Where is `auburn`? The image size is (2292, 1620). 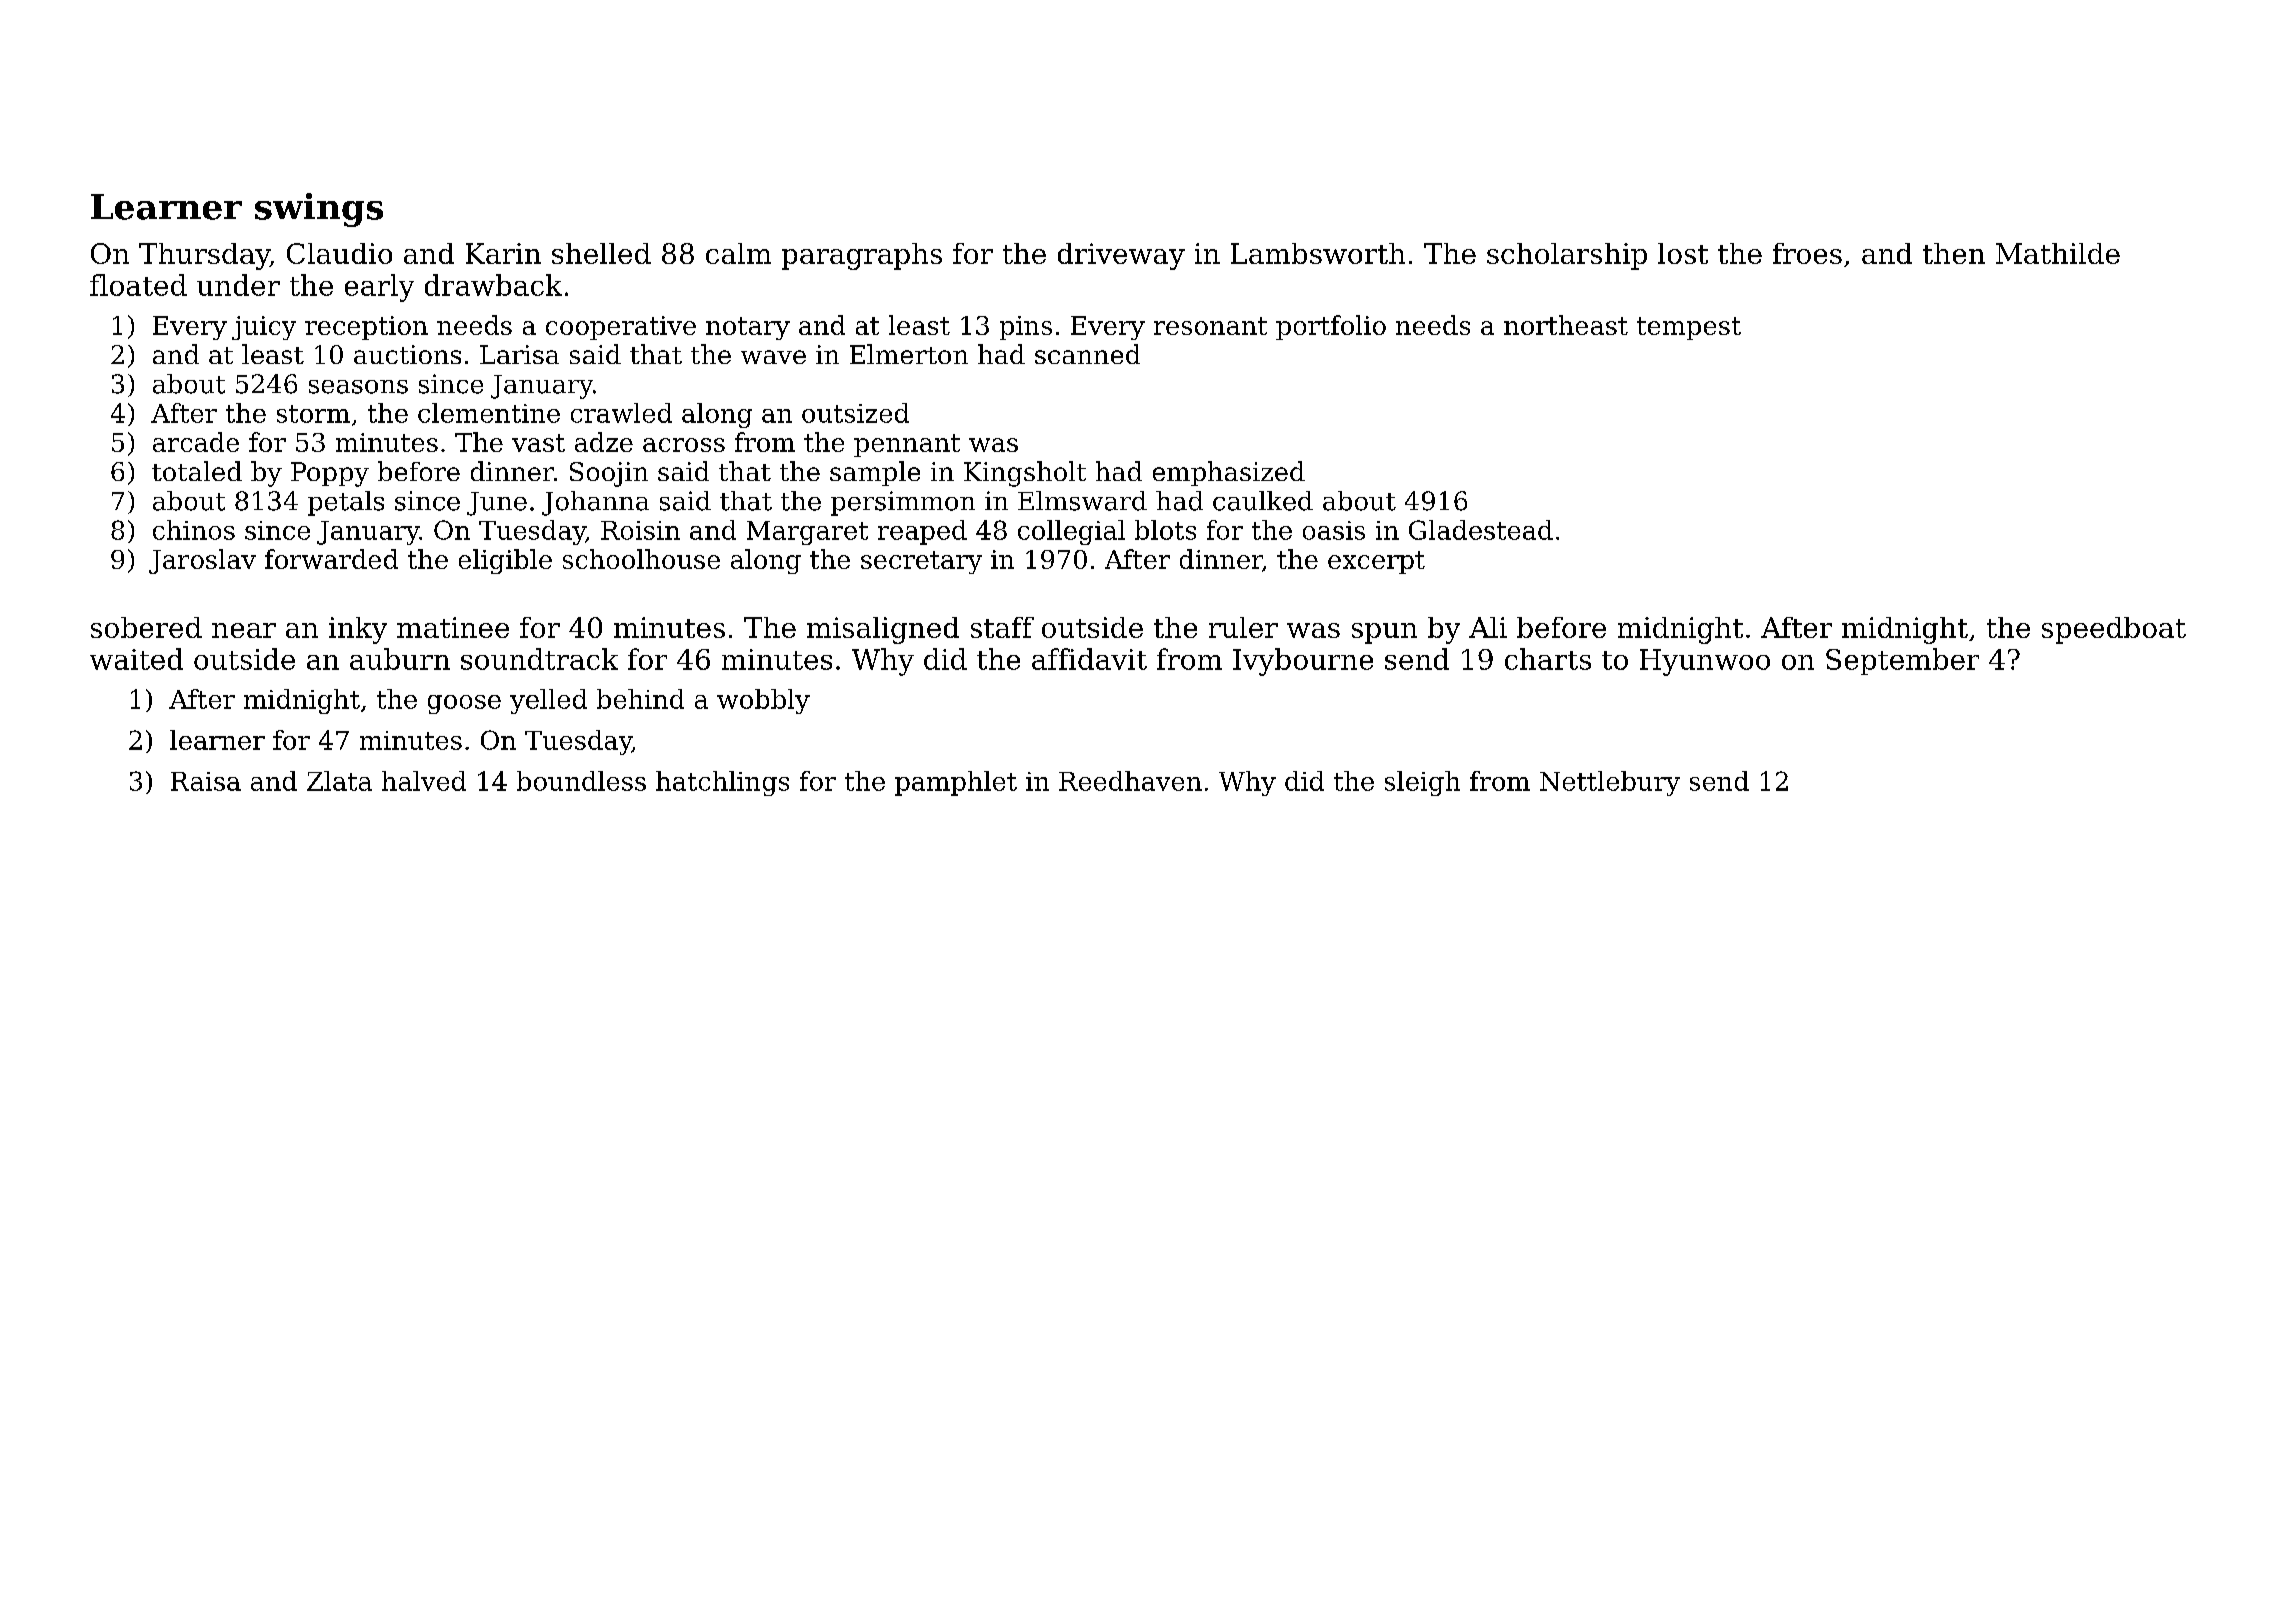
auburn is located at coordinates (400, 659).
